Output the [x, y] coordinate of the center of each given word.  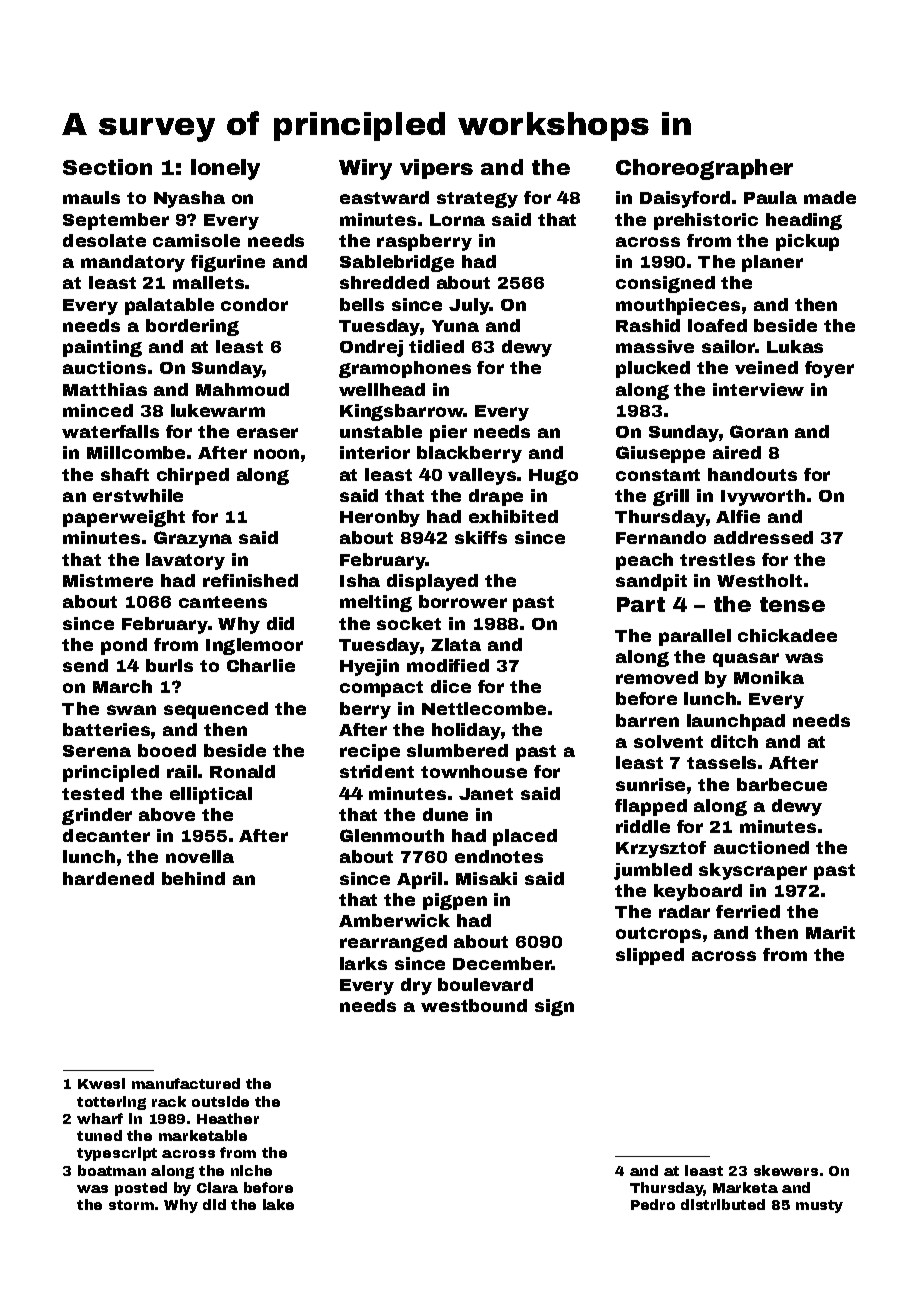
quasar [746, 660]
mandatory [133, 263]
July [469, 306]
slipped [650, 956]
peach [644, 561]
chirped [193, 476]
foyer [829, 369]
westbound [474, 1005]
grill [671, 497]
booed [167, 750]
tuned [99, 1135]
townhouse [474, 771]
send [85, 665]
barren [647, 720]
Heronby [380, 518]
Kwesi [101, 1083]
